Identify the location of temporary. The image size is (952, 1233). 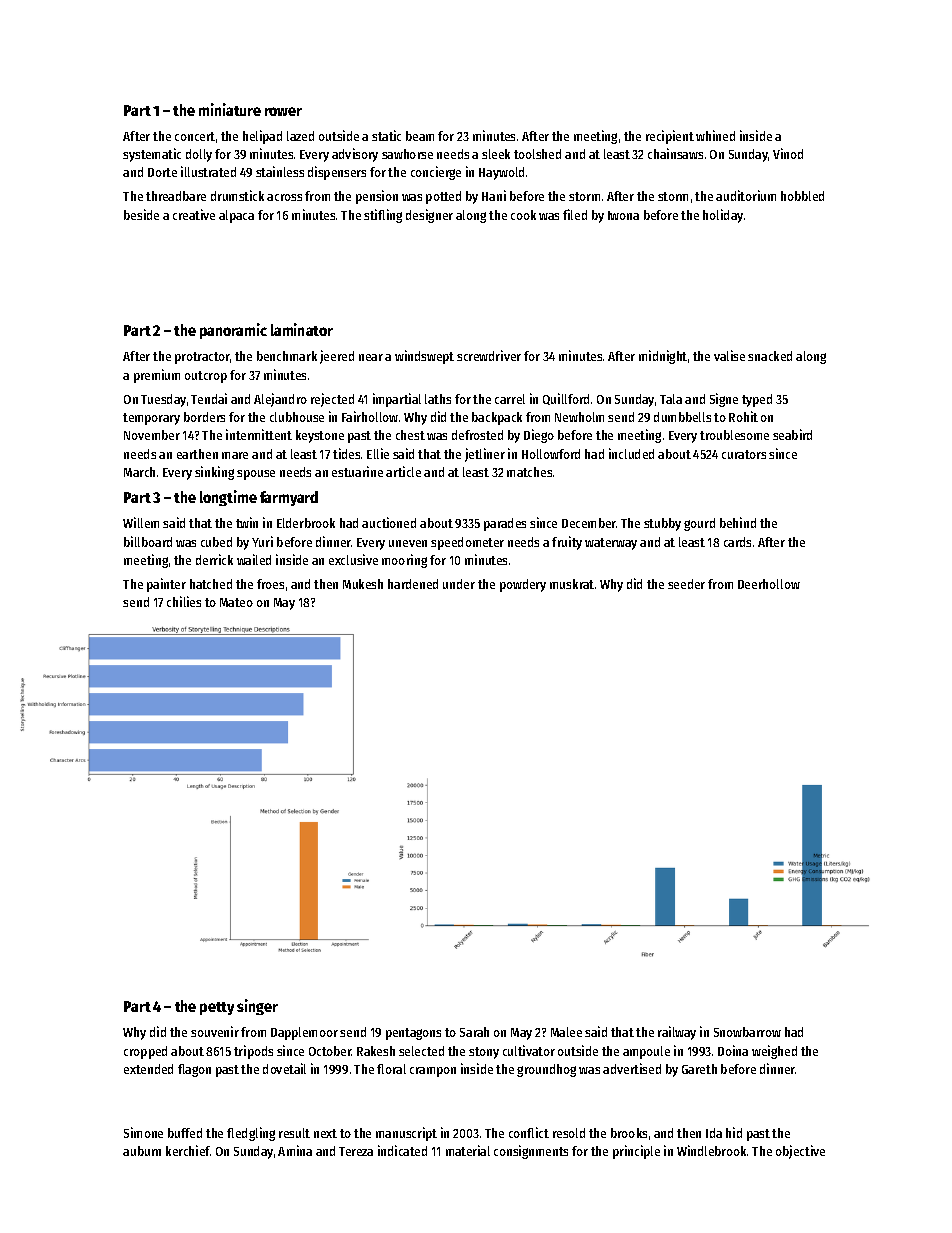
(151, 419).
